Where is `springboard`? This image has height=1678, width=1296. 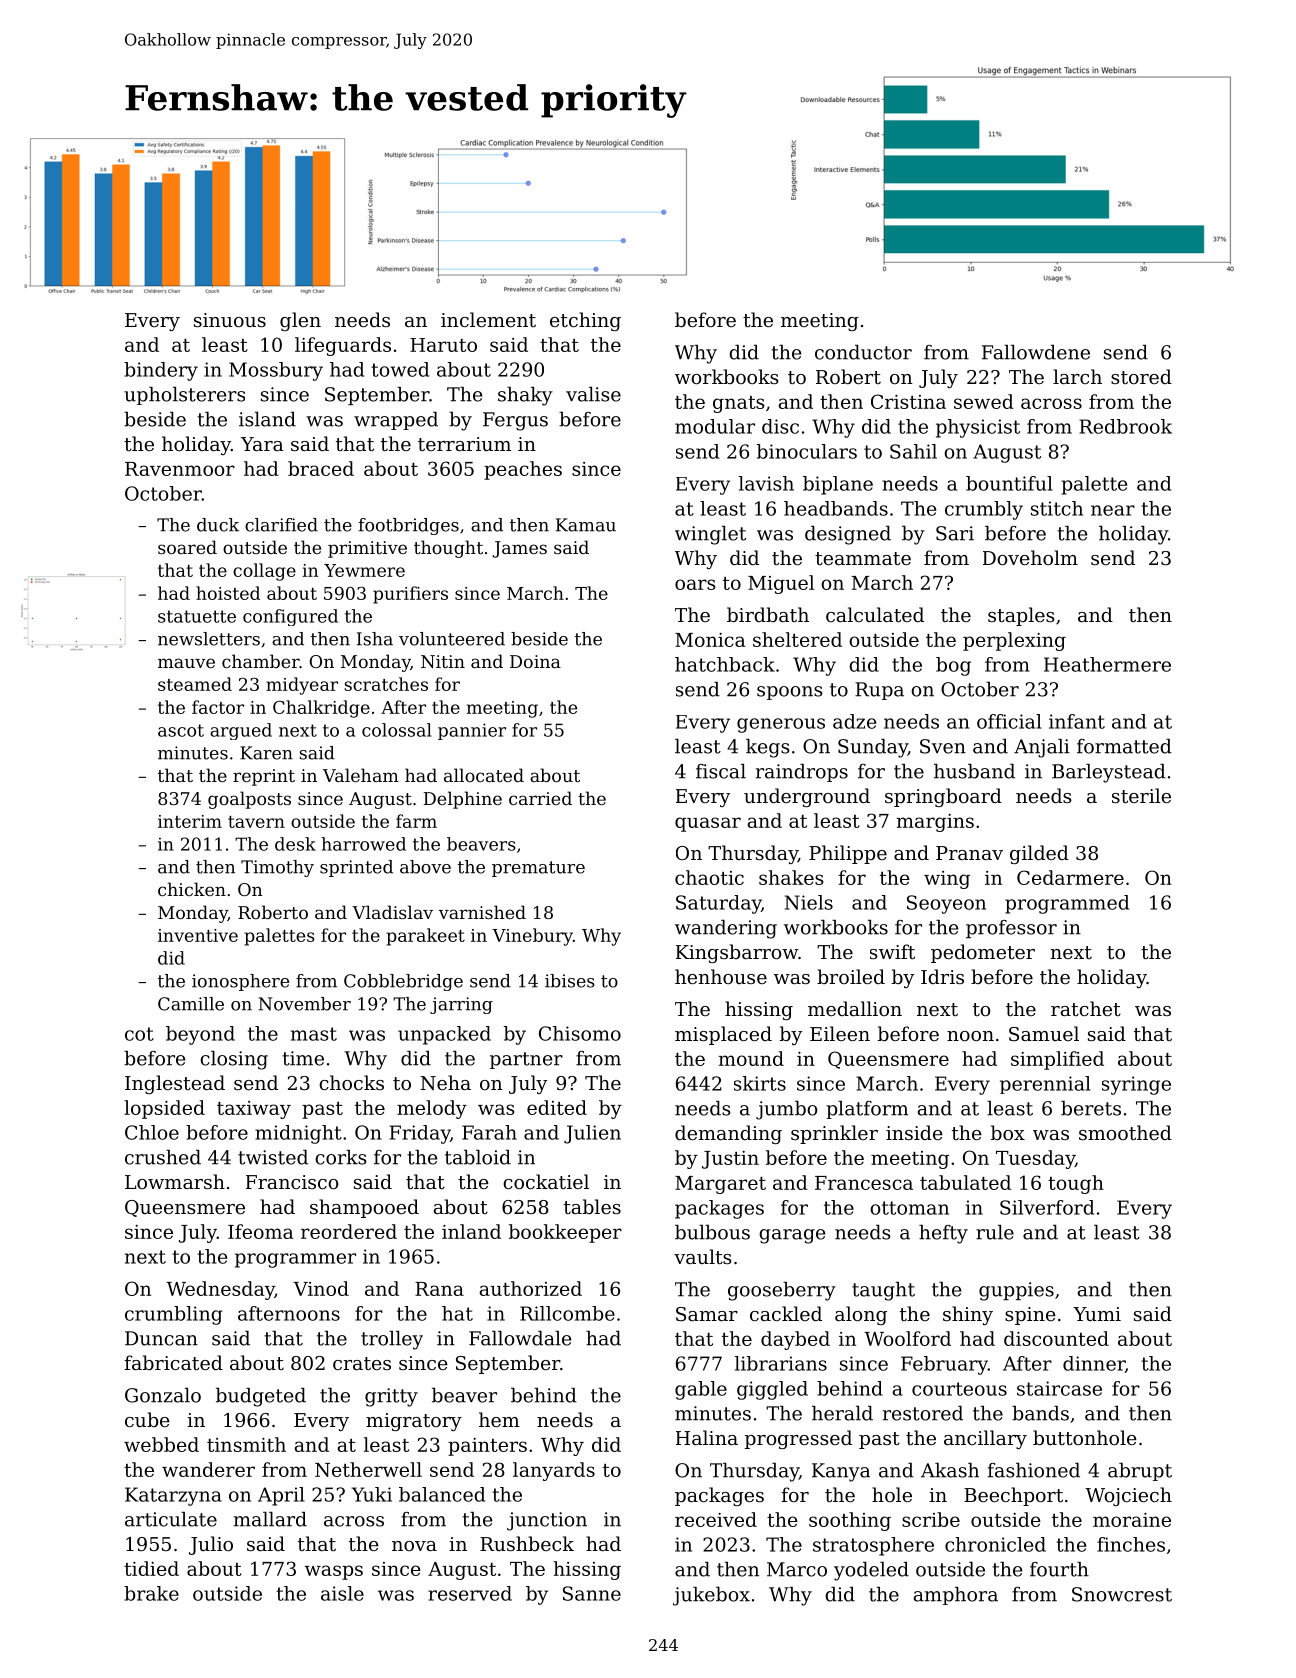
springboard is located at coordinates (943, 797).
